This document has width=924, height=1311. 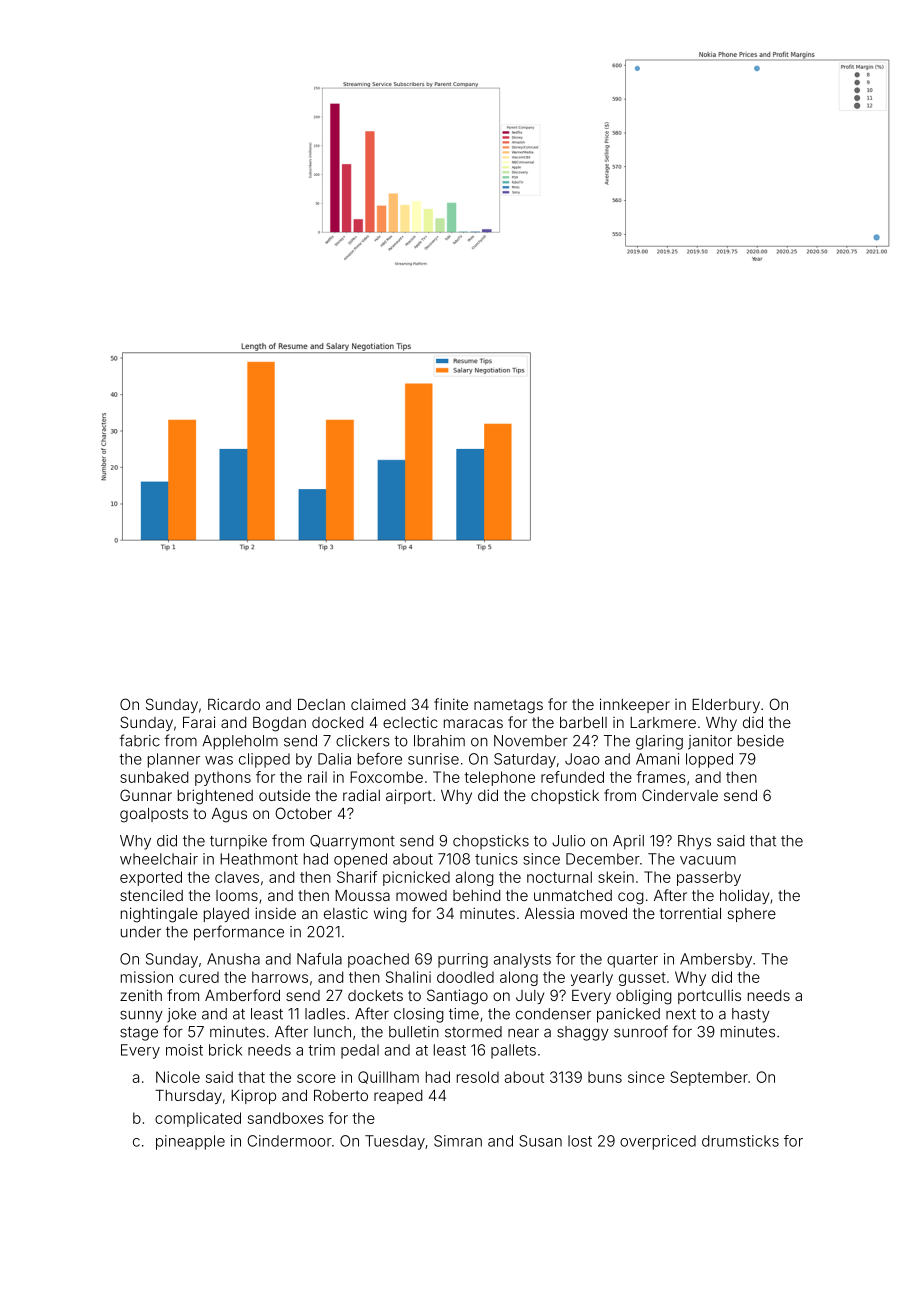 I want to click on portcullis, so click(x=709, y=996).
